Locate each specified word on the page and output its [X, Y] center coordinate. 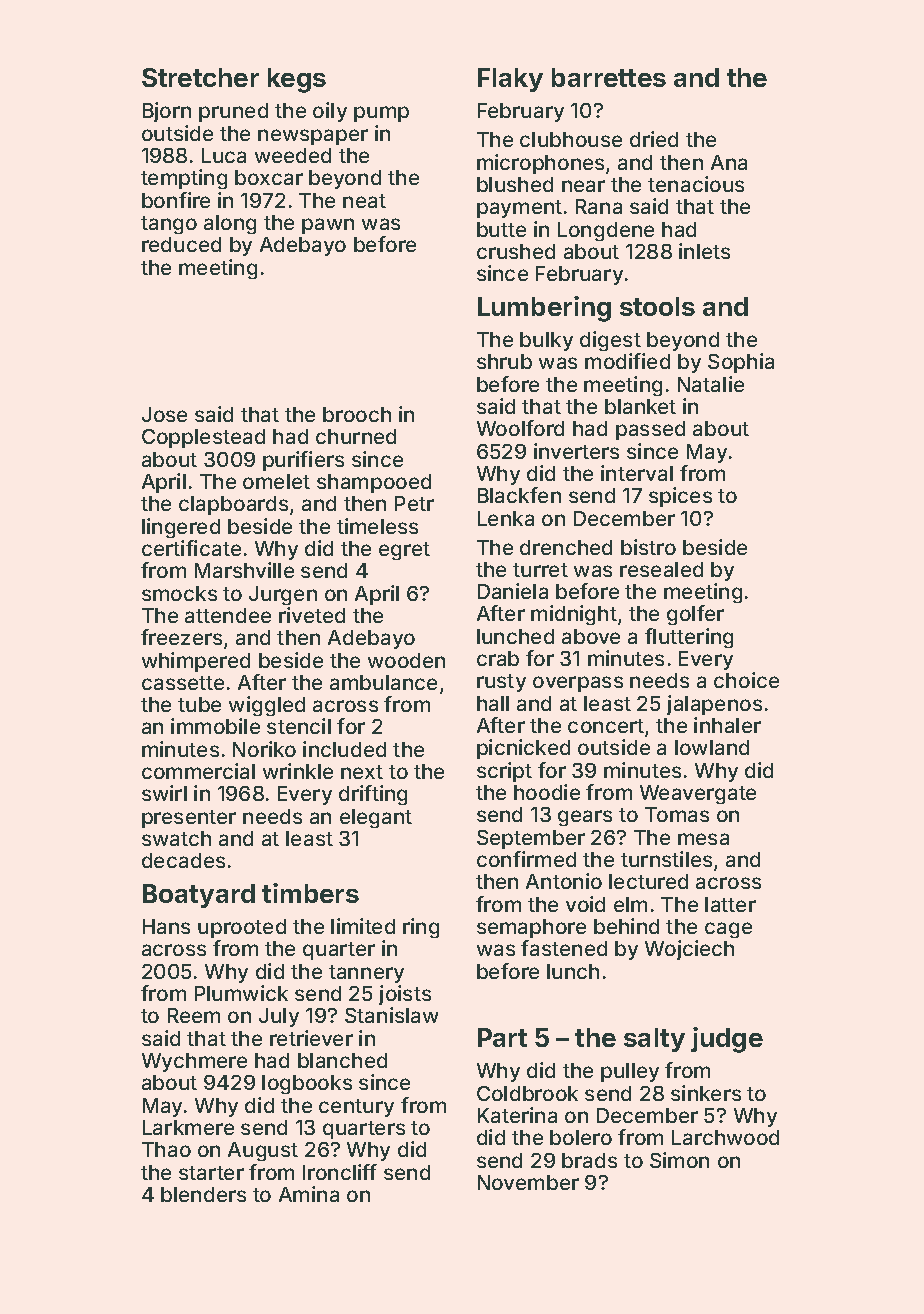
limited [363, 926]
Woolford [520, 428]
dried [654, 139]
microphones [540, 164]
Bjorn [167, 112]
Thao [166, 1149]
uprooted [242, 928]
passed [650, 430]
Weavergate [698, 794]
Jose [164, 414]
